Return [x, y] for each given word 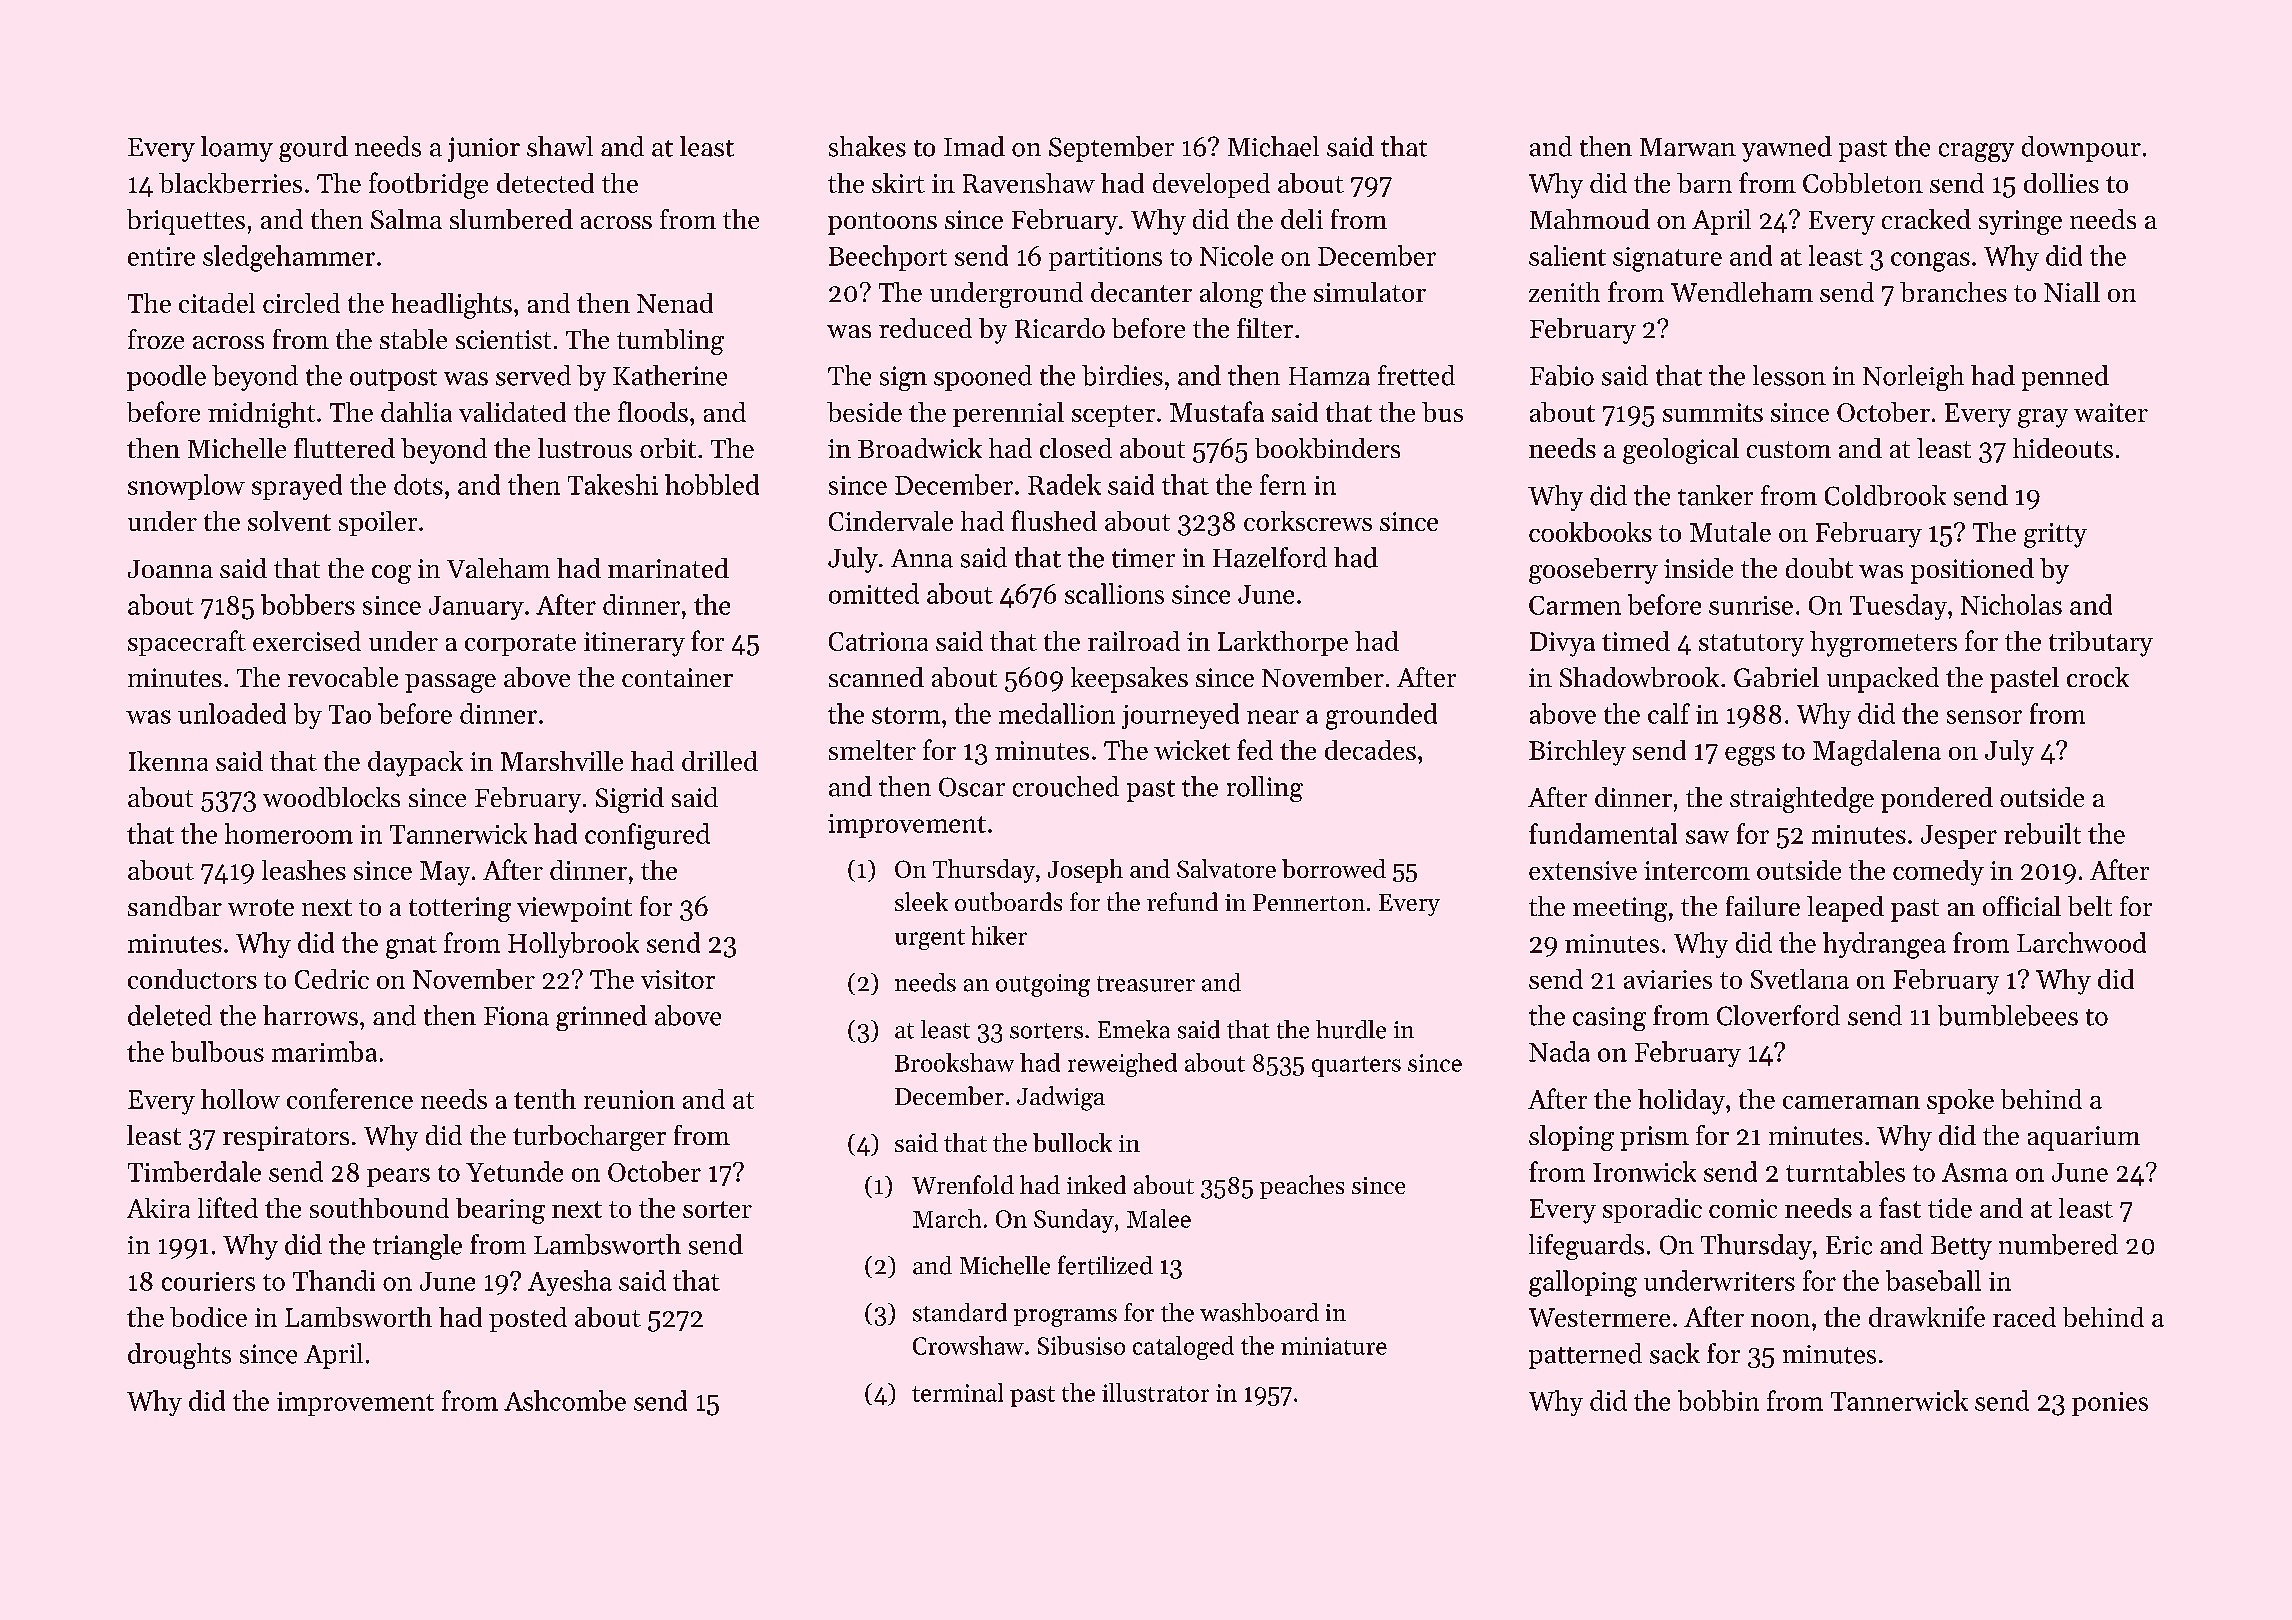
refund [1182, 901]
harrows [310, 1015]
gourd [313, 149]
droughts [179, 1356]
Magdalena [1877, 753]
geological [1681, 451]
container [677, 677]
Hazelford [1270, 557]
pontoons [882, 223]
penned [2065, 378]
